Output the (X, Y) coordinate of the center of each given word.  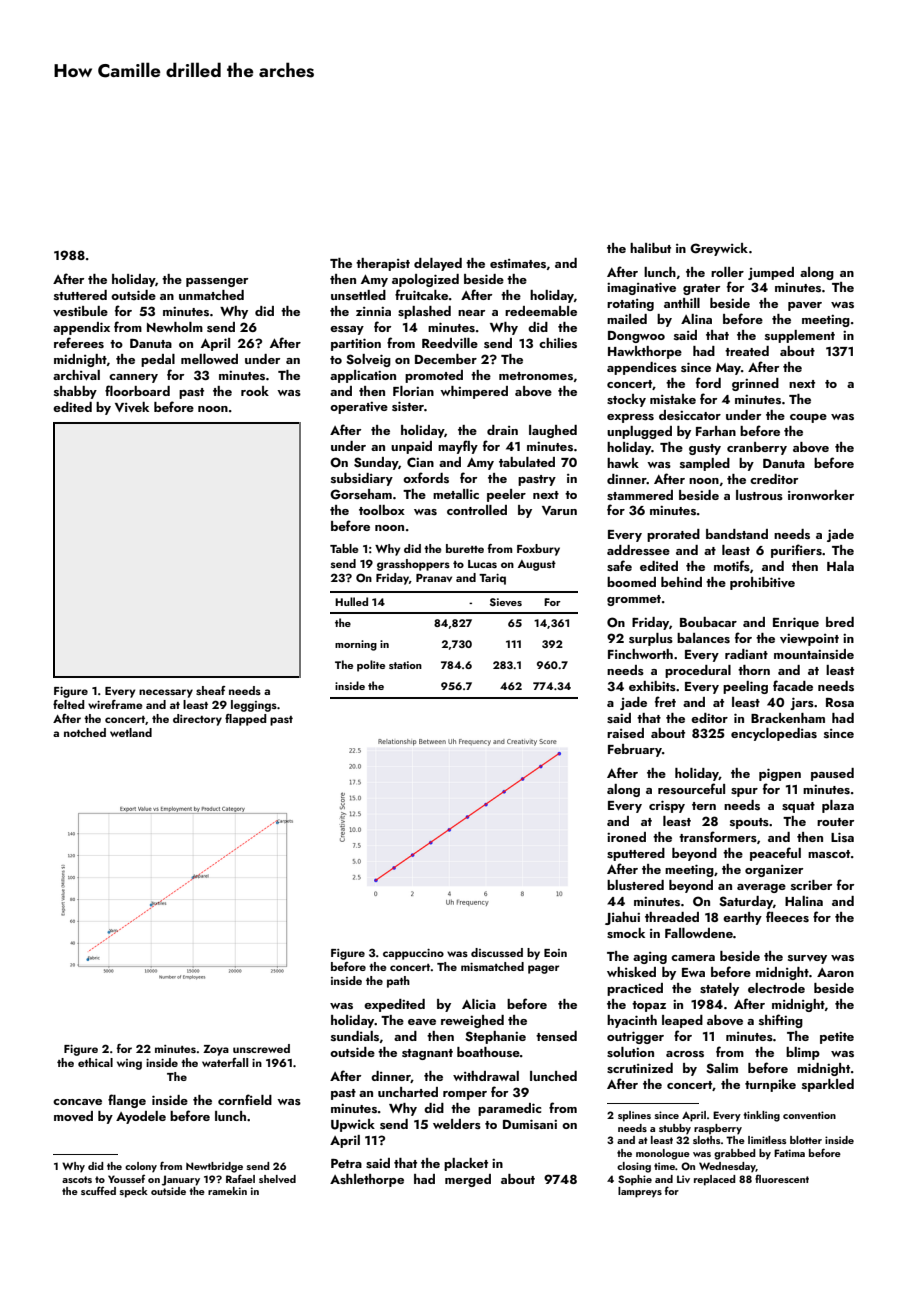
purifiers (796, 551)
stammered (640, 495)
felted (69, 704)
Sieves (506, 602)
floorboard (137, 390)
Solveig (368, 360)
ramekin (227, 1191)
